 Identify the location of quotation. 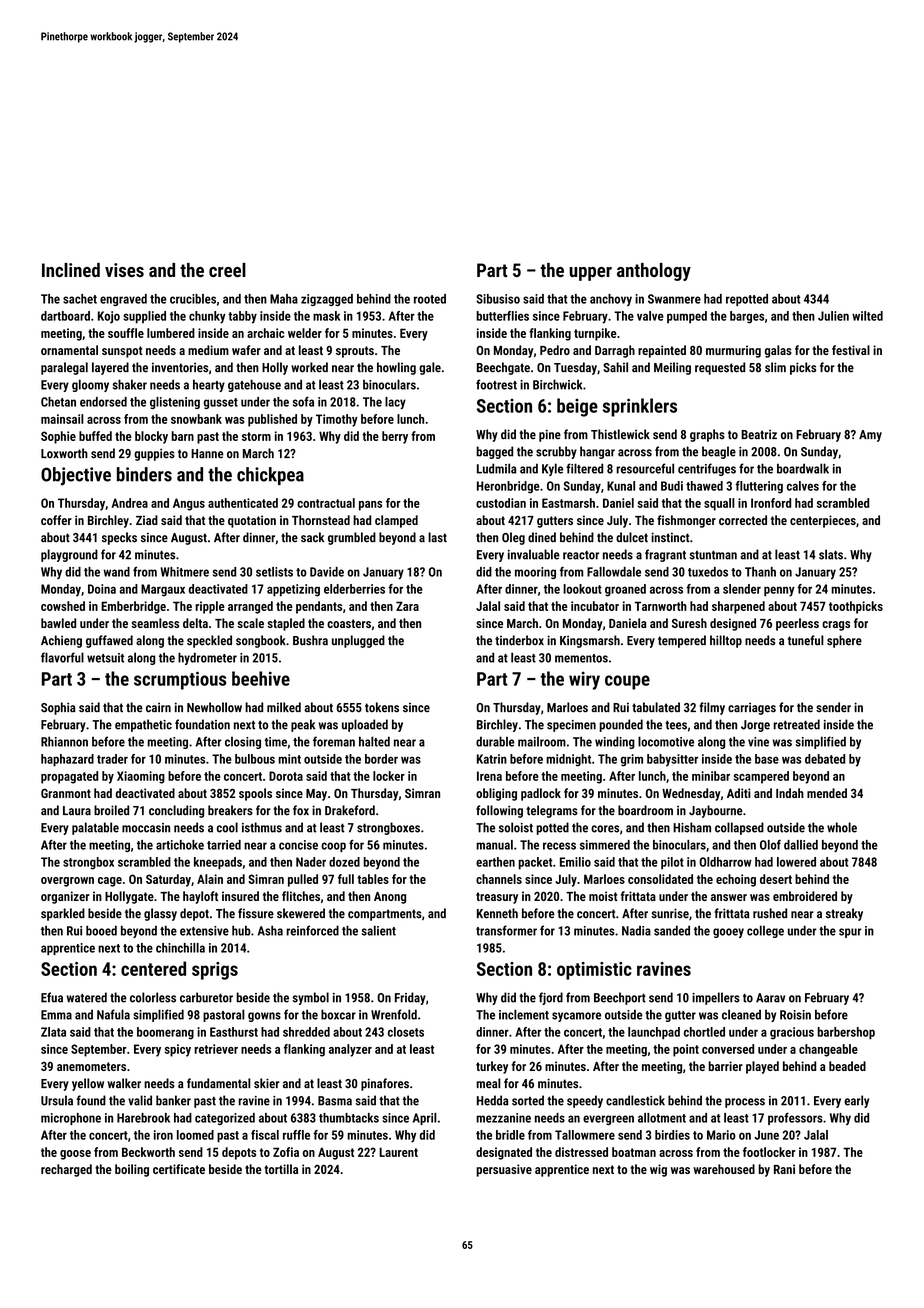
(252, 521).
